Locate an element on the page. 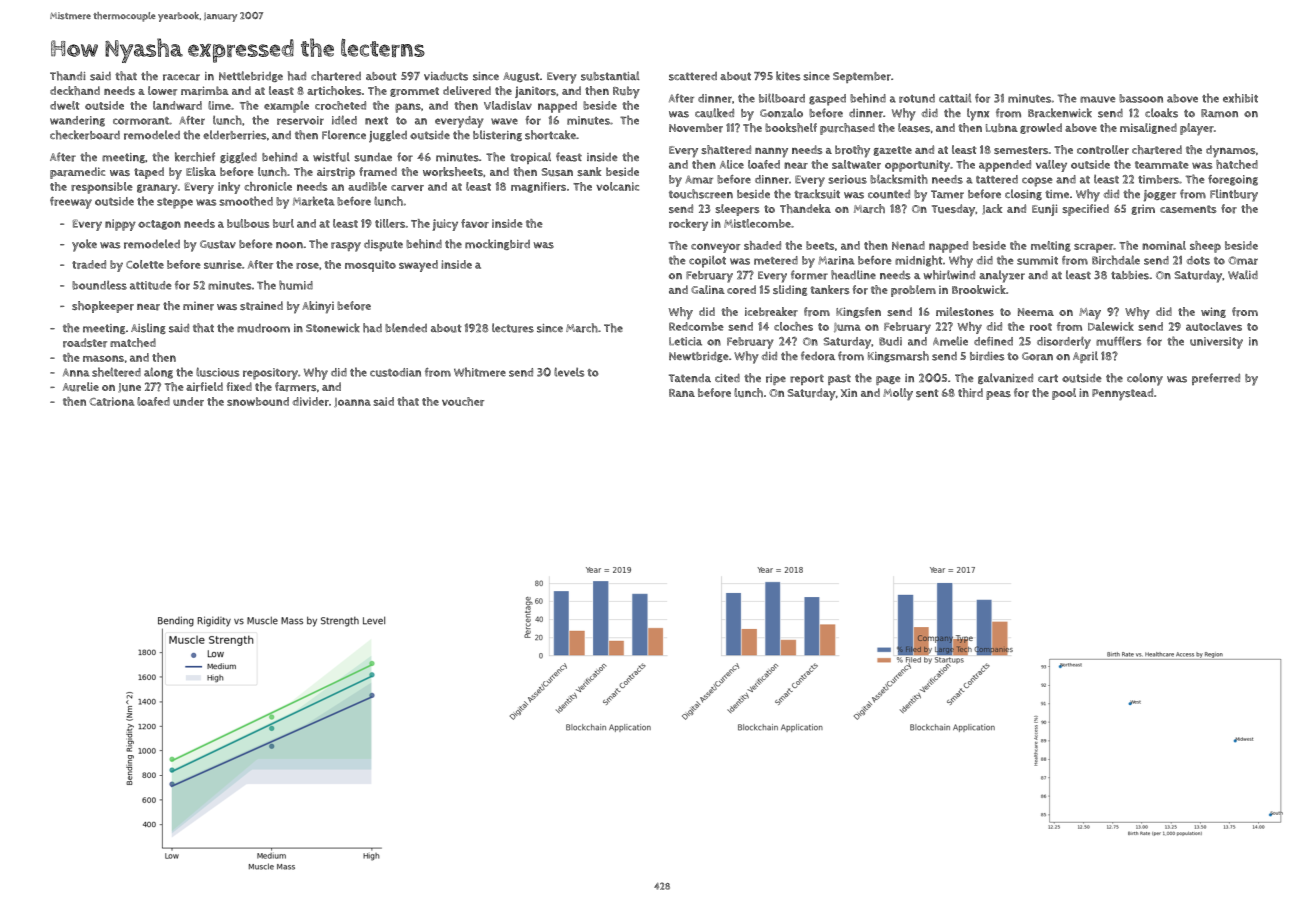  metered is located at coordinates (776, 260).
